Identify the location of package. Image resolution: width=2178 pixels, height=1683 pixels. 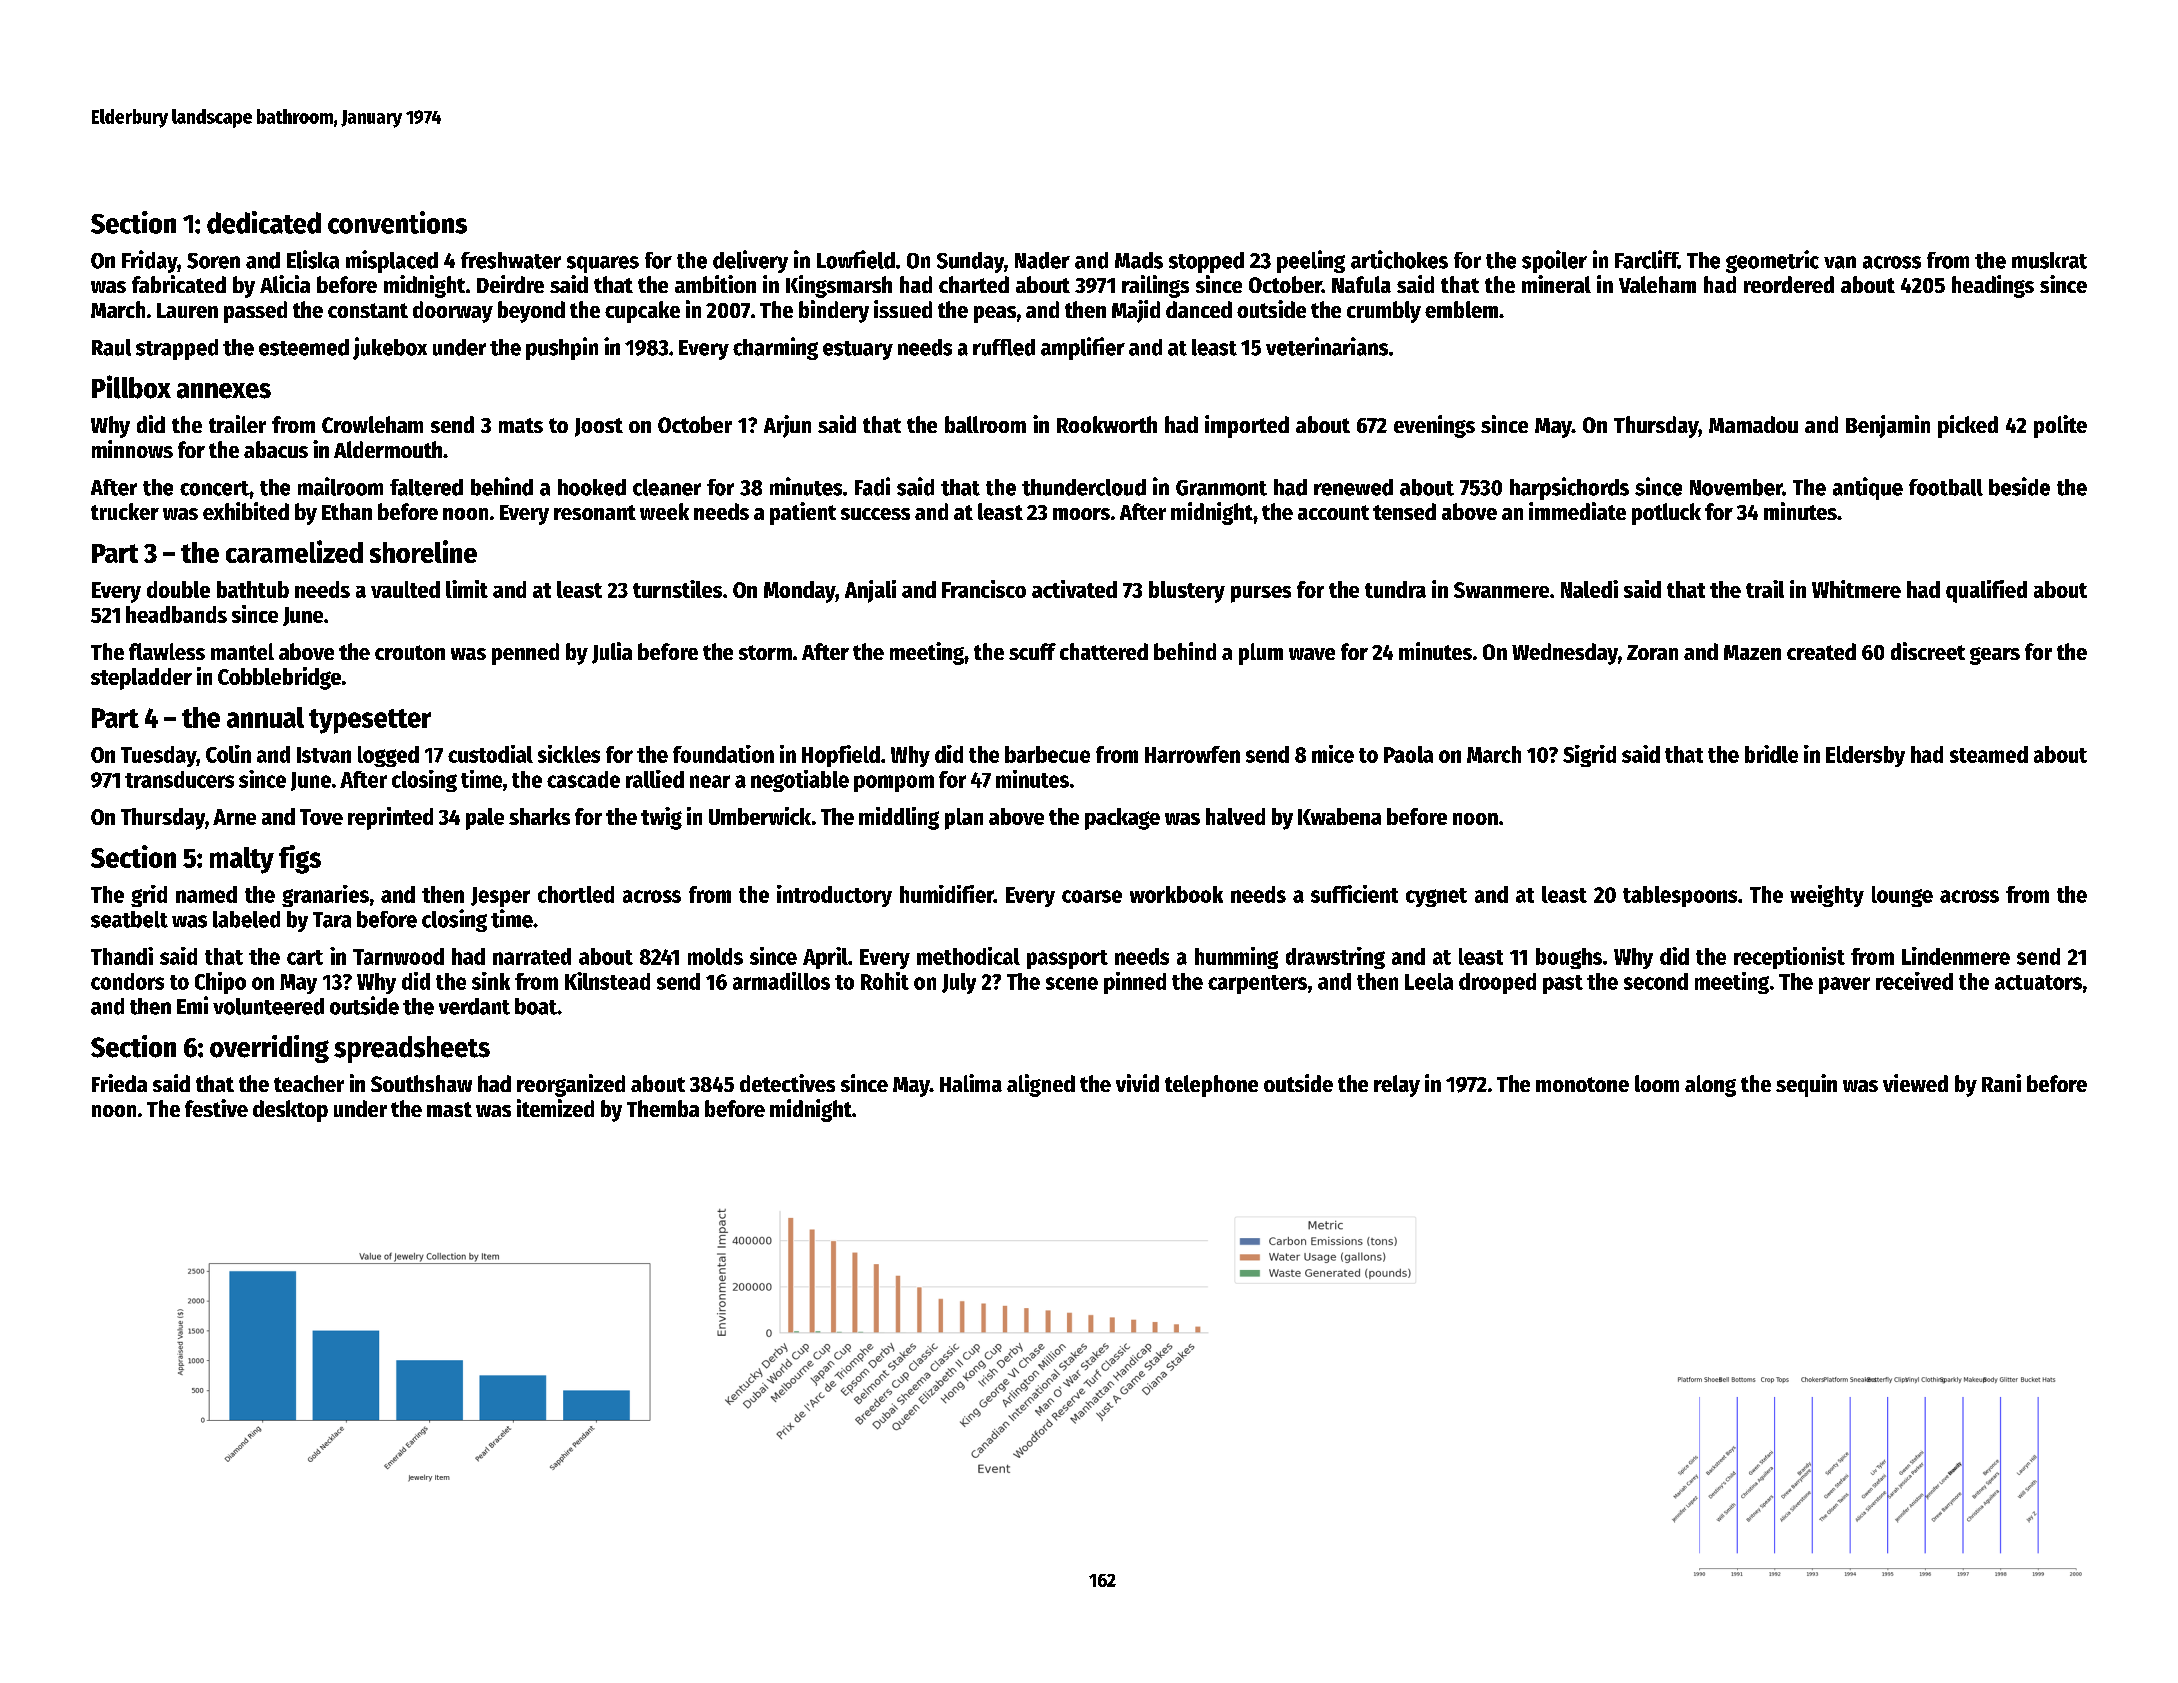
(1122, 819).
